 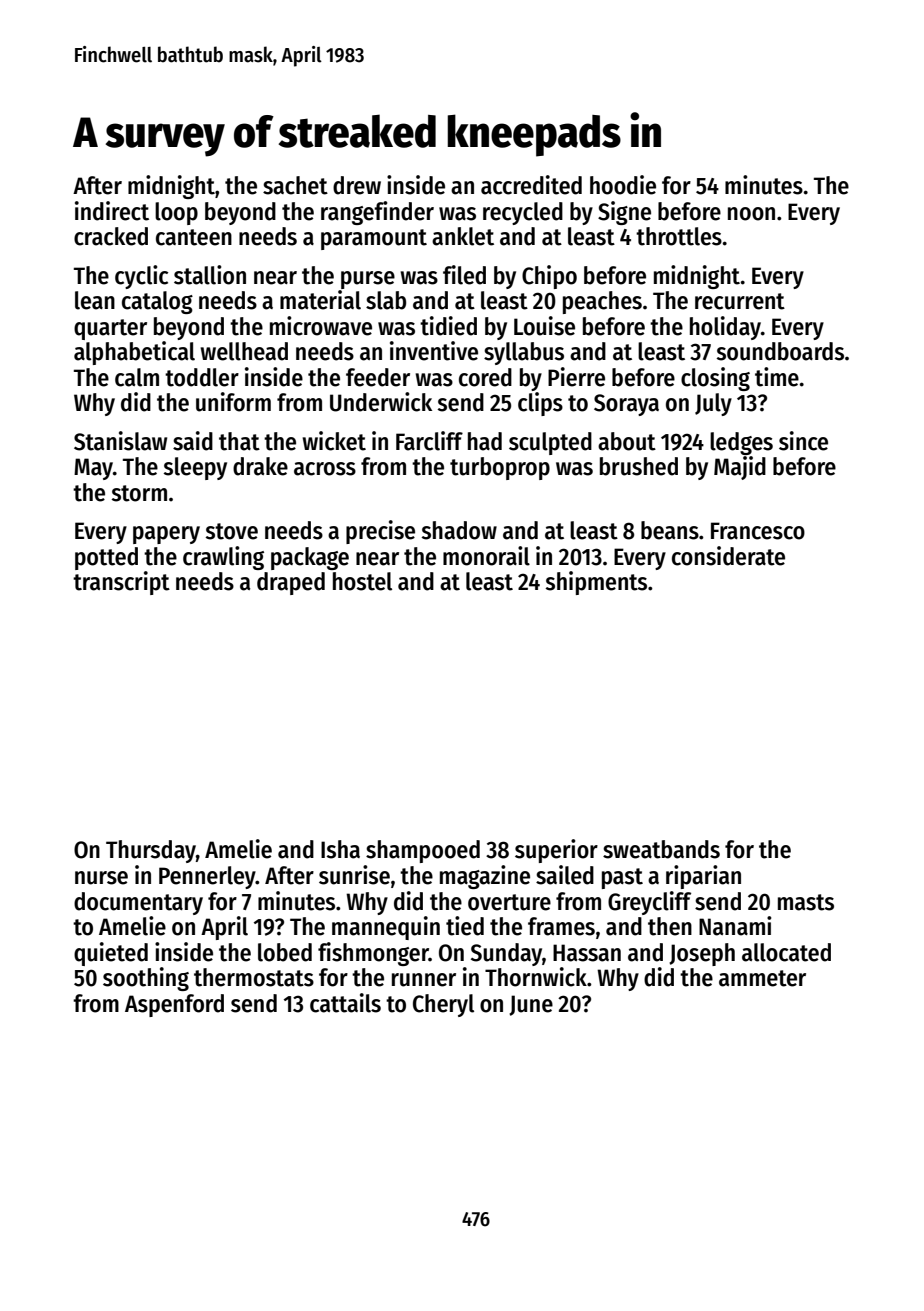 What do you see at coordinates (443, 1005) in the page?
I see `Cheryl` at bounding box center [443, 1005].
